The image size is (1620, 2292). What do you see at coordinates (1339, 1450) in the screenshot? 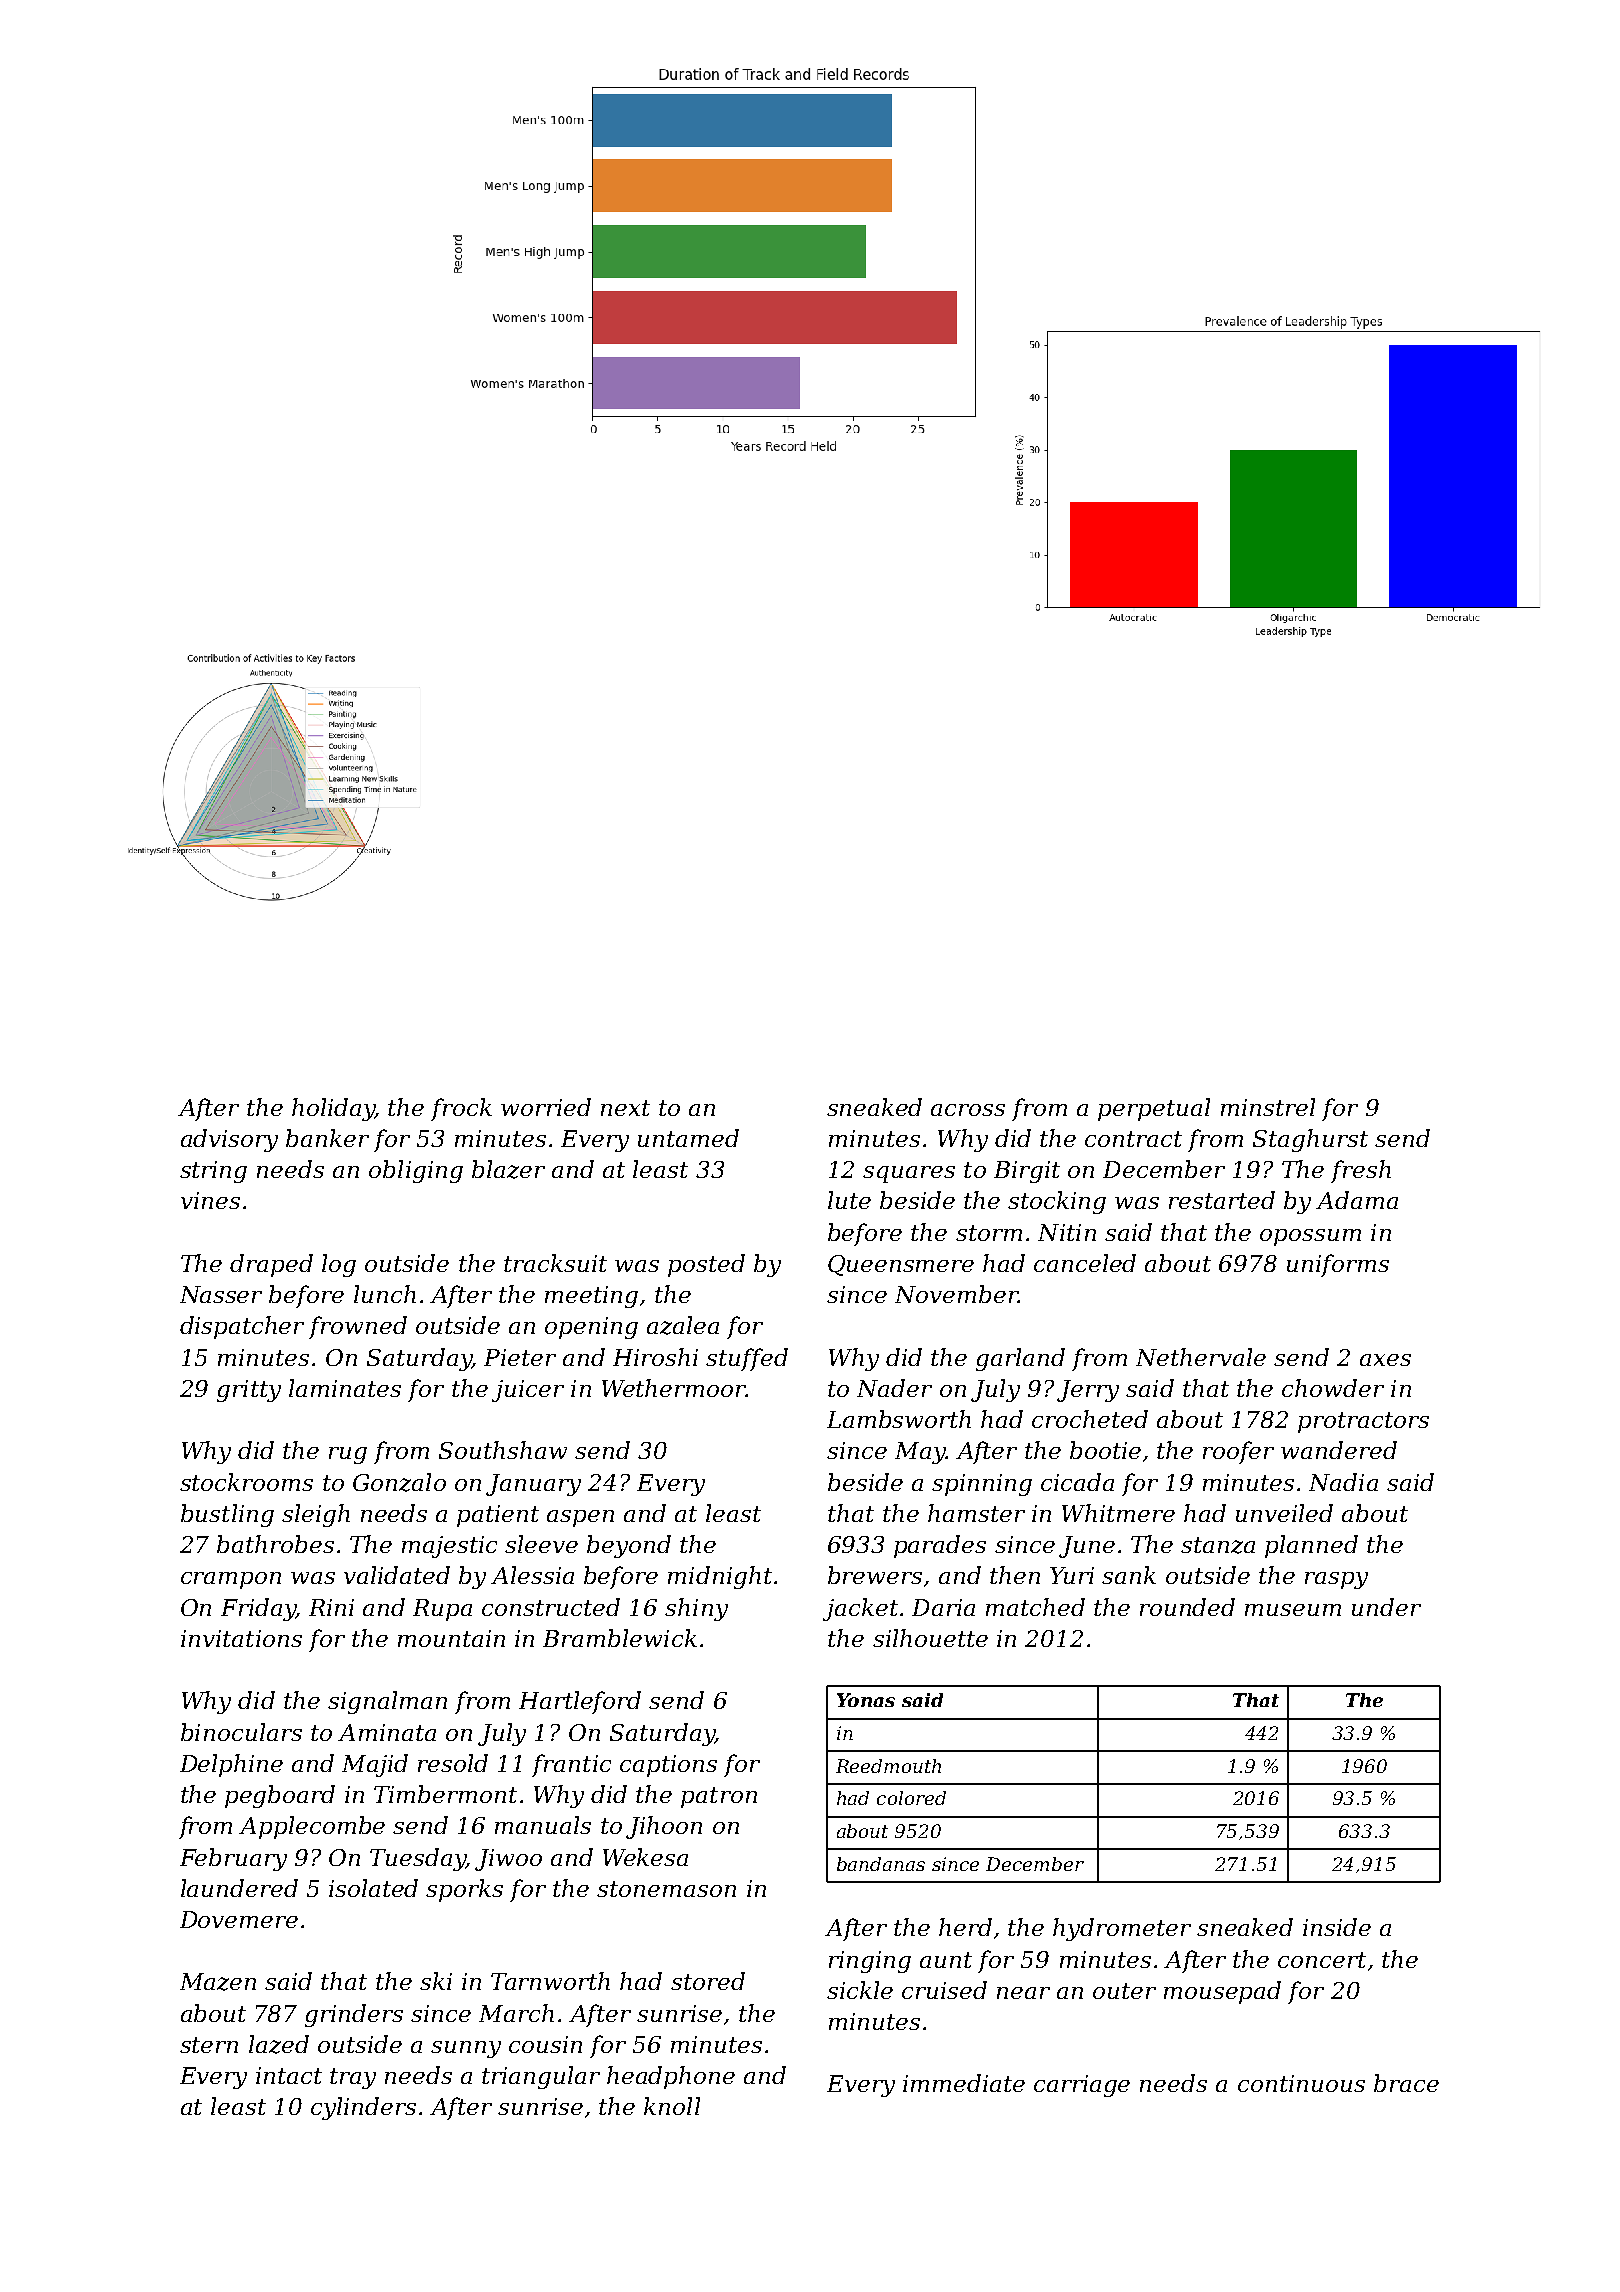
I see `wandered` at bounding box center [1339, 1450].
